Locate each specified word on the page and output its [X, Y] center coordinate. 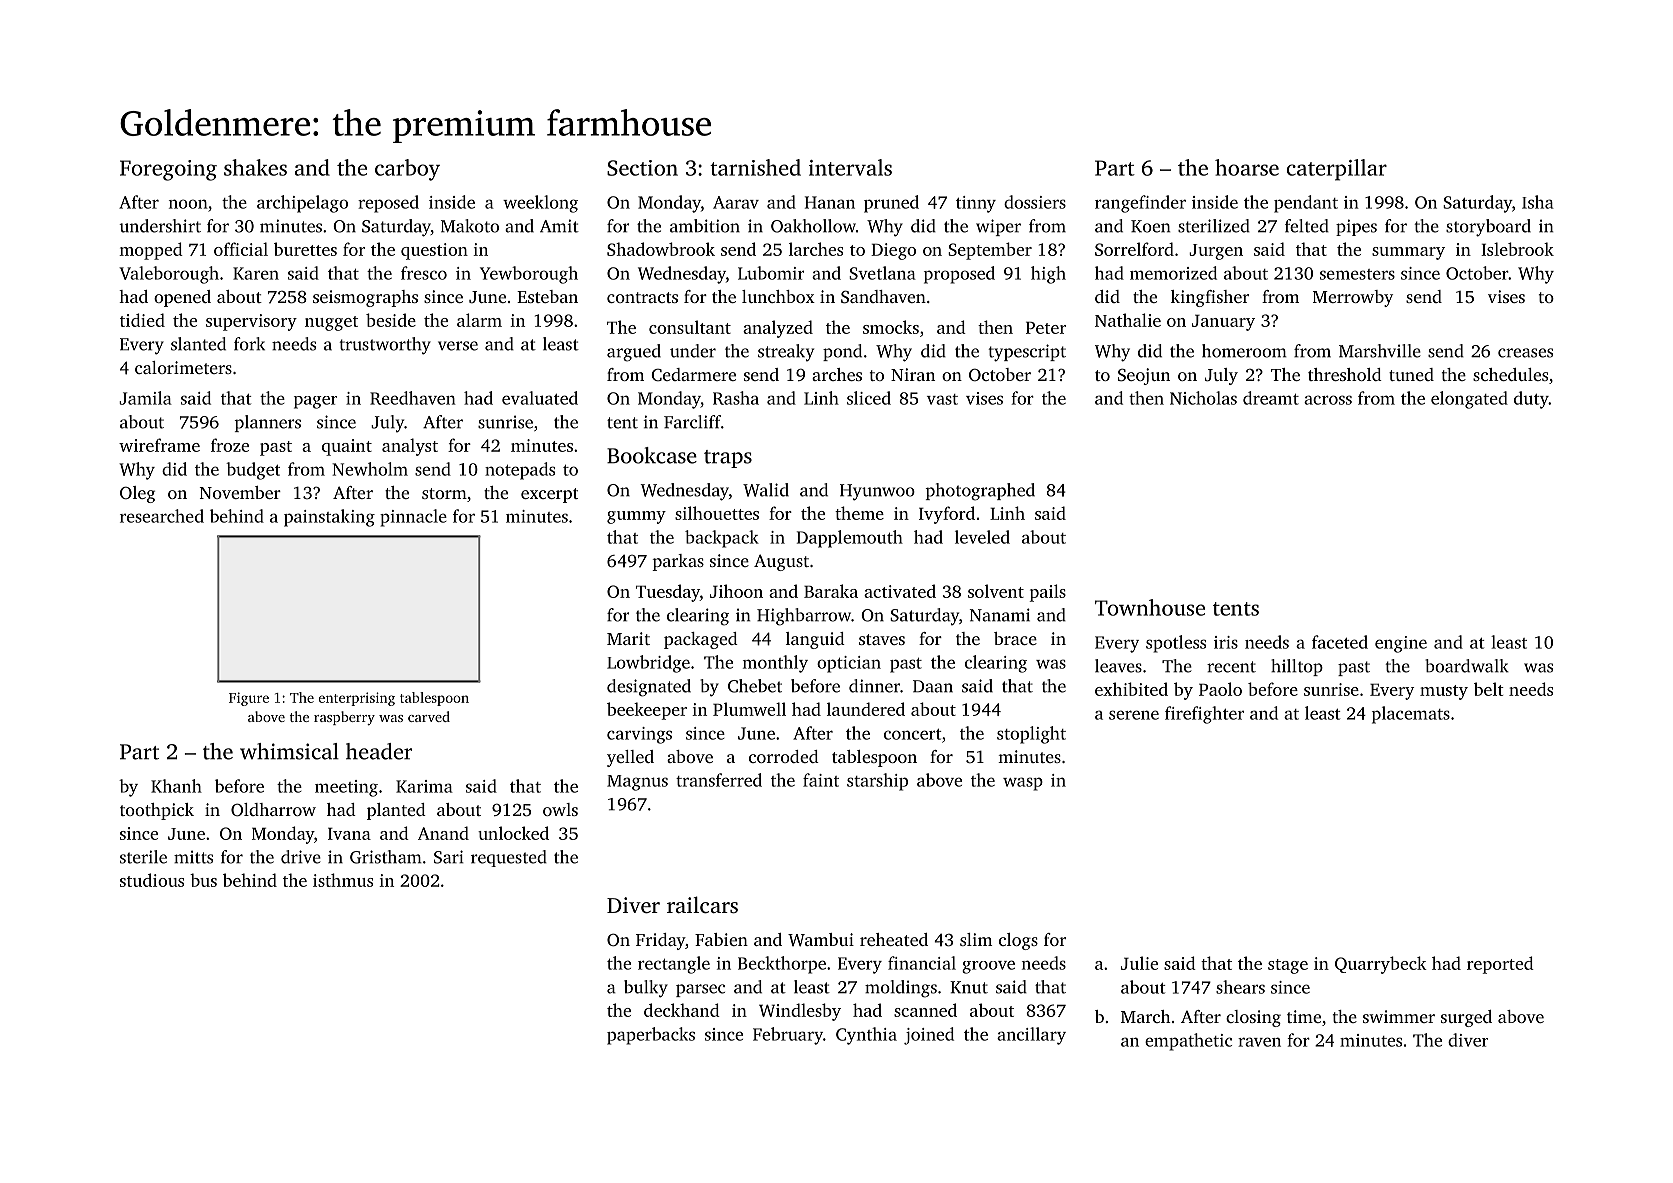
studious [152, 880]
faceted [1340, 642]
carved [429, 716]
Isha [1538, 202]
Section [642, 168]
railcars [702, 904]
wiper [998, 227]
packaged [701, 640]
